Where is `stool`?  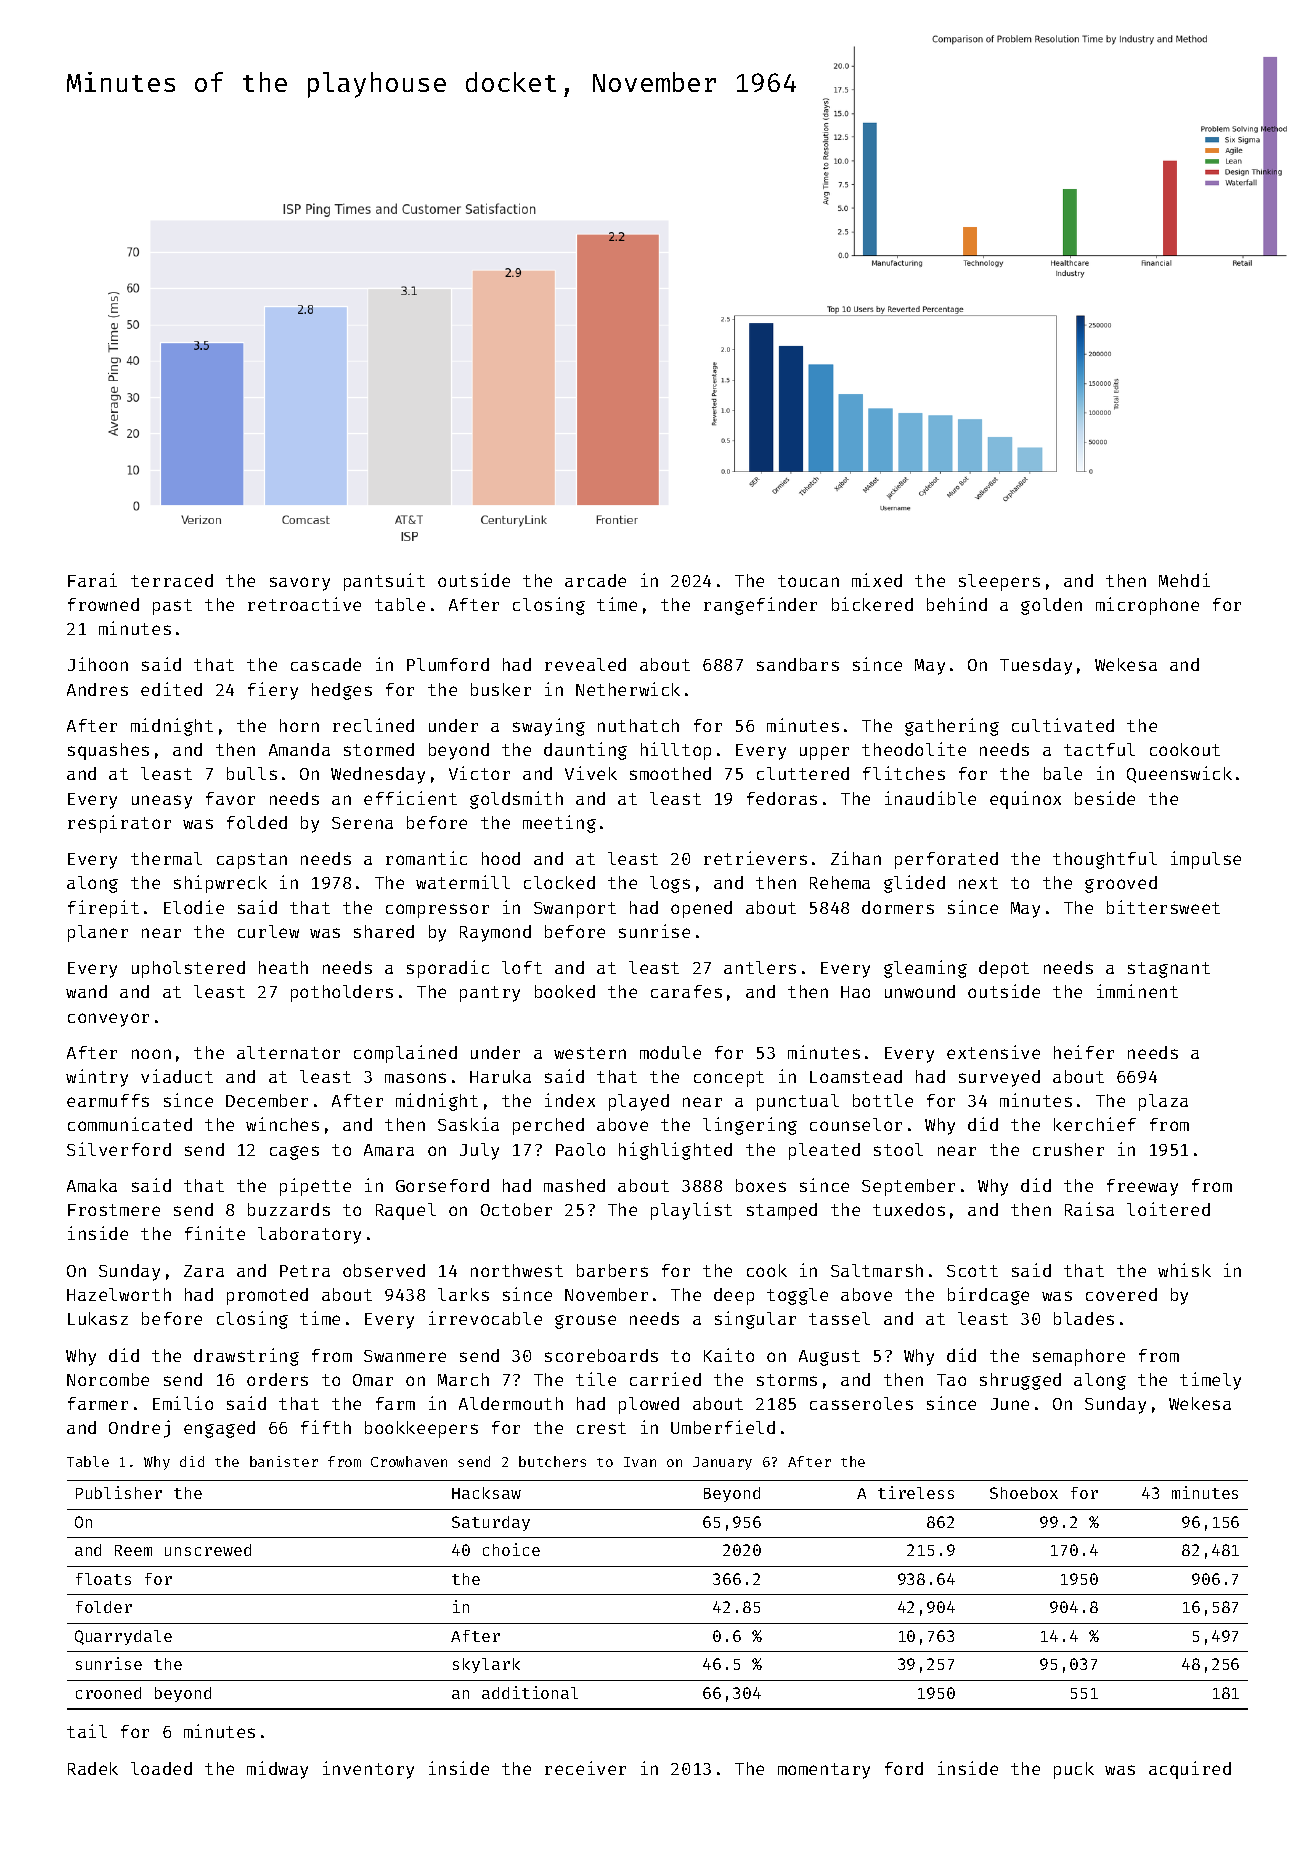 stool is located at coordinates (898, 1149).
